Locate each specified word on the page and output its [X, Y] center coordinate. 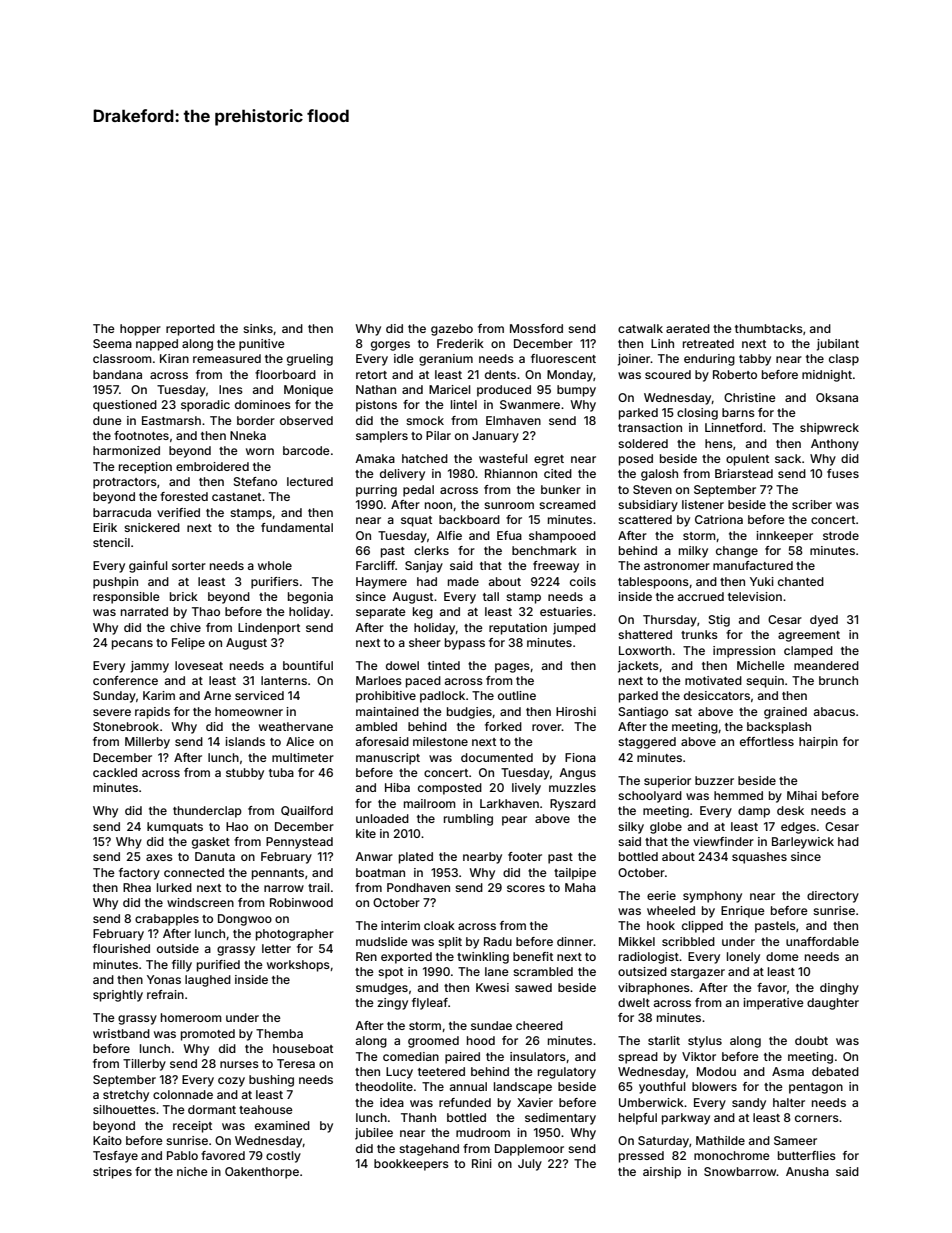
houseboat [303, 1048]
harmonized [126, 450]
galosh [659, 475]
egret [549, 460]
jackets [638, 667]
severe [112, 712]
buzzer [714, 780]
